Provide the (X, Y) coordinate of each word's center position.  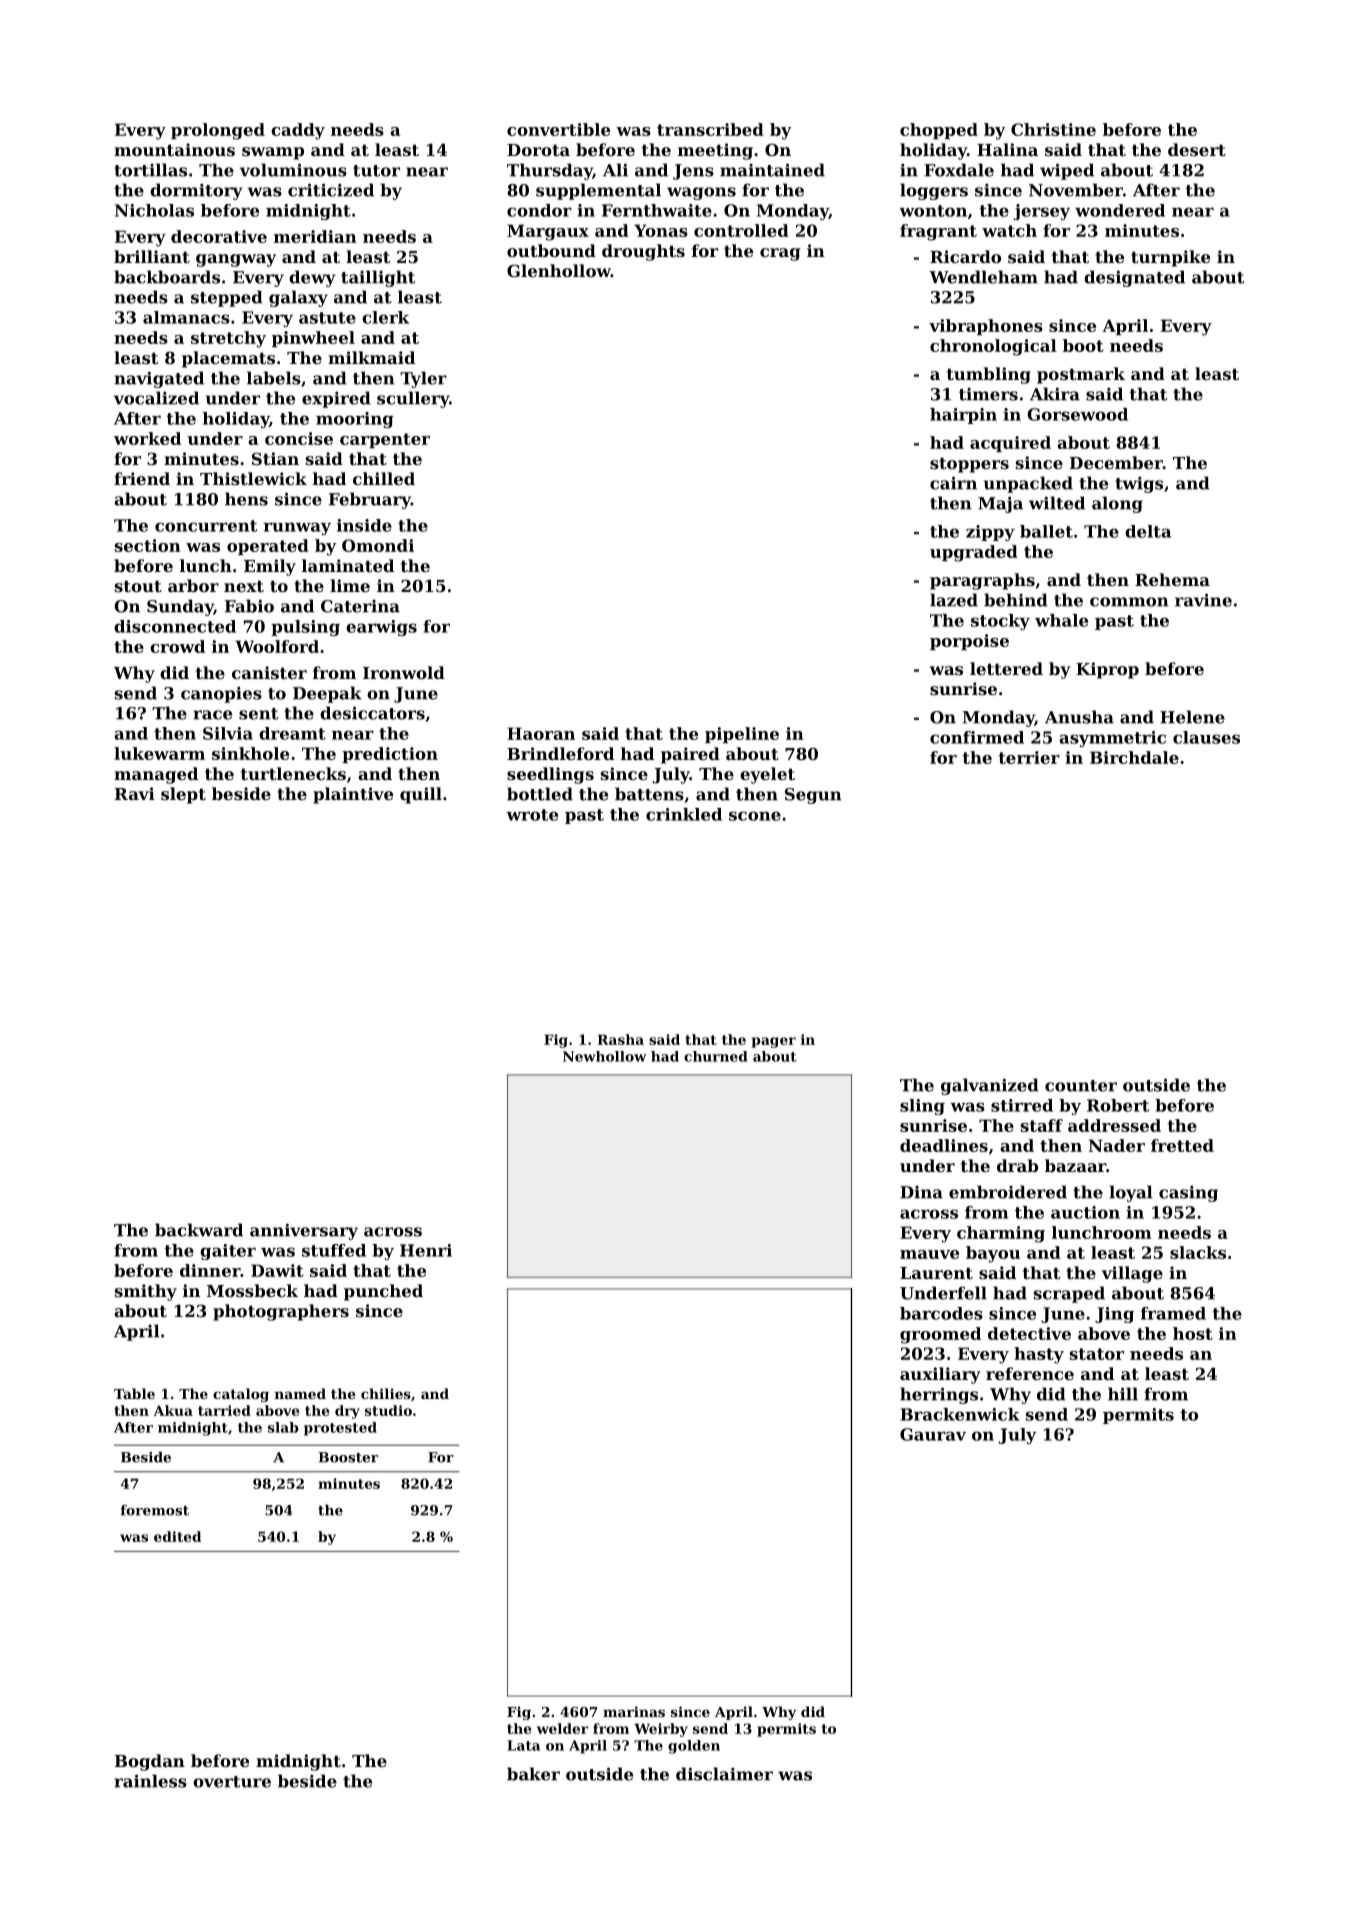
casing (1188, 1194)
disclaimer (724, 1774)
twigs (1139, 485)
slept (183, 795)
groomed (940, 1335)
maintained (772, 170)
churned (716, 1056)
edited (177, 1536)
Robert (1118, 1105)
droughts (643, 252)
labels (274, 378)
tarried (224, 1410)
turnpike (1170, 258)
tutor (376, 171)
